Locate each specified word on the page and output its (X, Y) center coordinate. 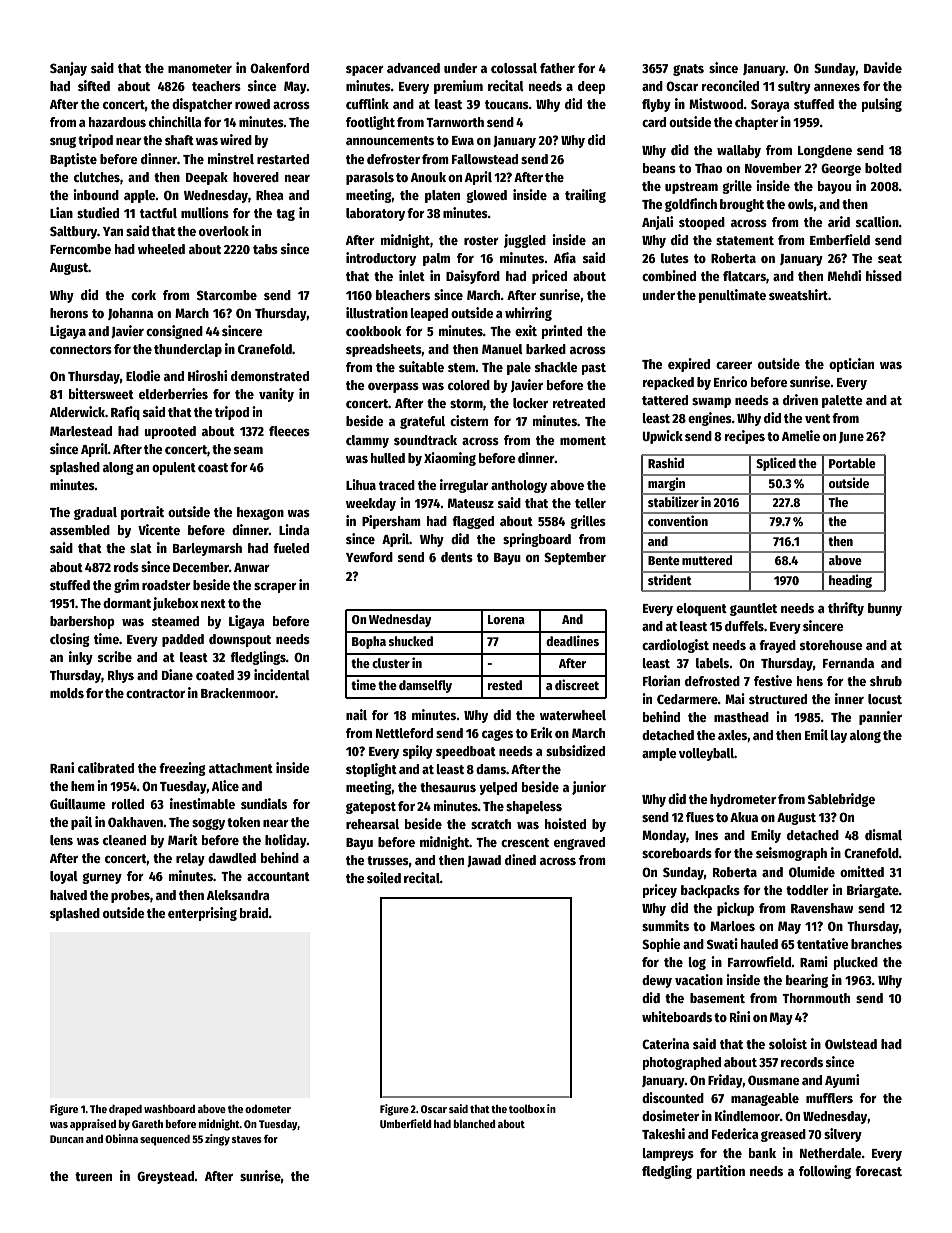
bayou (834, 187)
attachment (241, 768)
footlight (370, 123)
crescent (525, 842)
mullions (205, 212)
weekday (371, 504)
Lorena (506, 619)
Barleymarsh (207, 549)
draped (125, 1110)
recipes (745, 437)
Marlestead (81, 431)
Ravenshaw (822, 908)
